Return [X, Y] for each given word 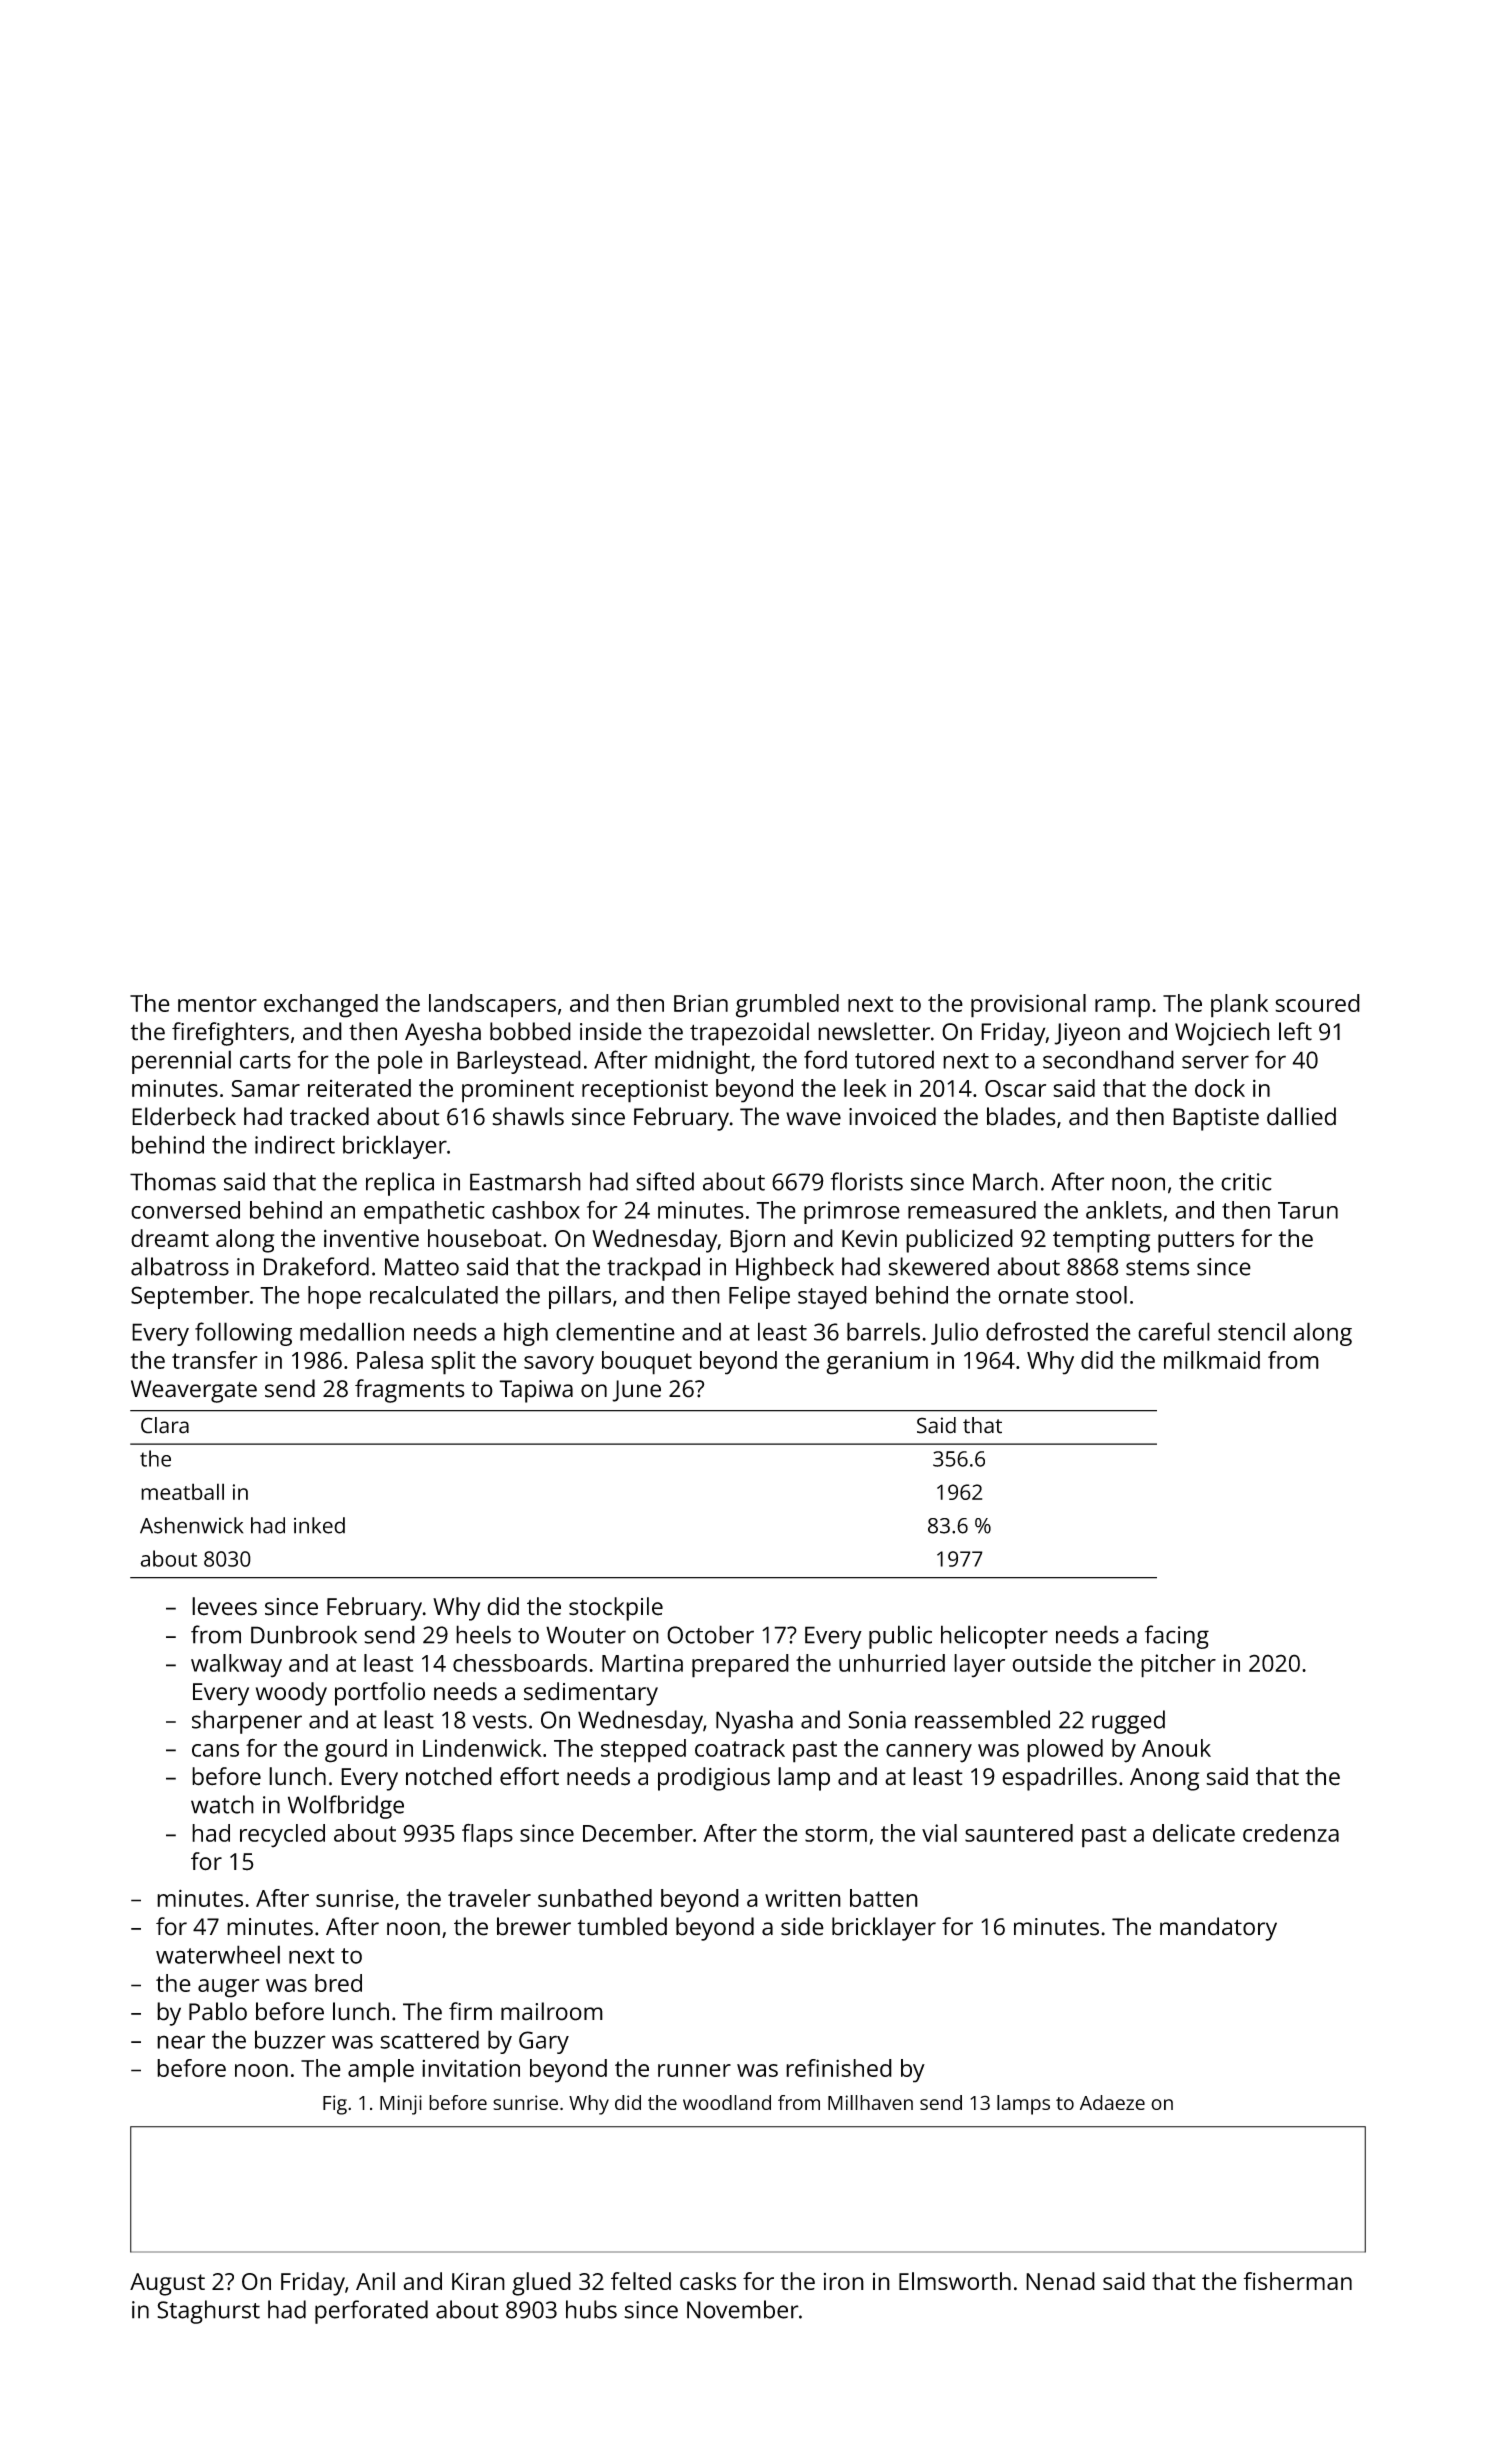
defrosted [1037, 1331]
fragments [410, 1391]
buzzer [290, 2039]
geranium [877, 1363]
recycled [282, 1836]
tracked [329, 1116]
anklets [1124, 1210]
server [1215, 1062]
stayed [832, 1297]
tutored [894, 1059]
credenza [1291, 1833]
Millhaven [870, 2102]
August [167, 2284]
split [453, 1363]
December [638, 1833]
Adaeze [1112, 2102]
